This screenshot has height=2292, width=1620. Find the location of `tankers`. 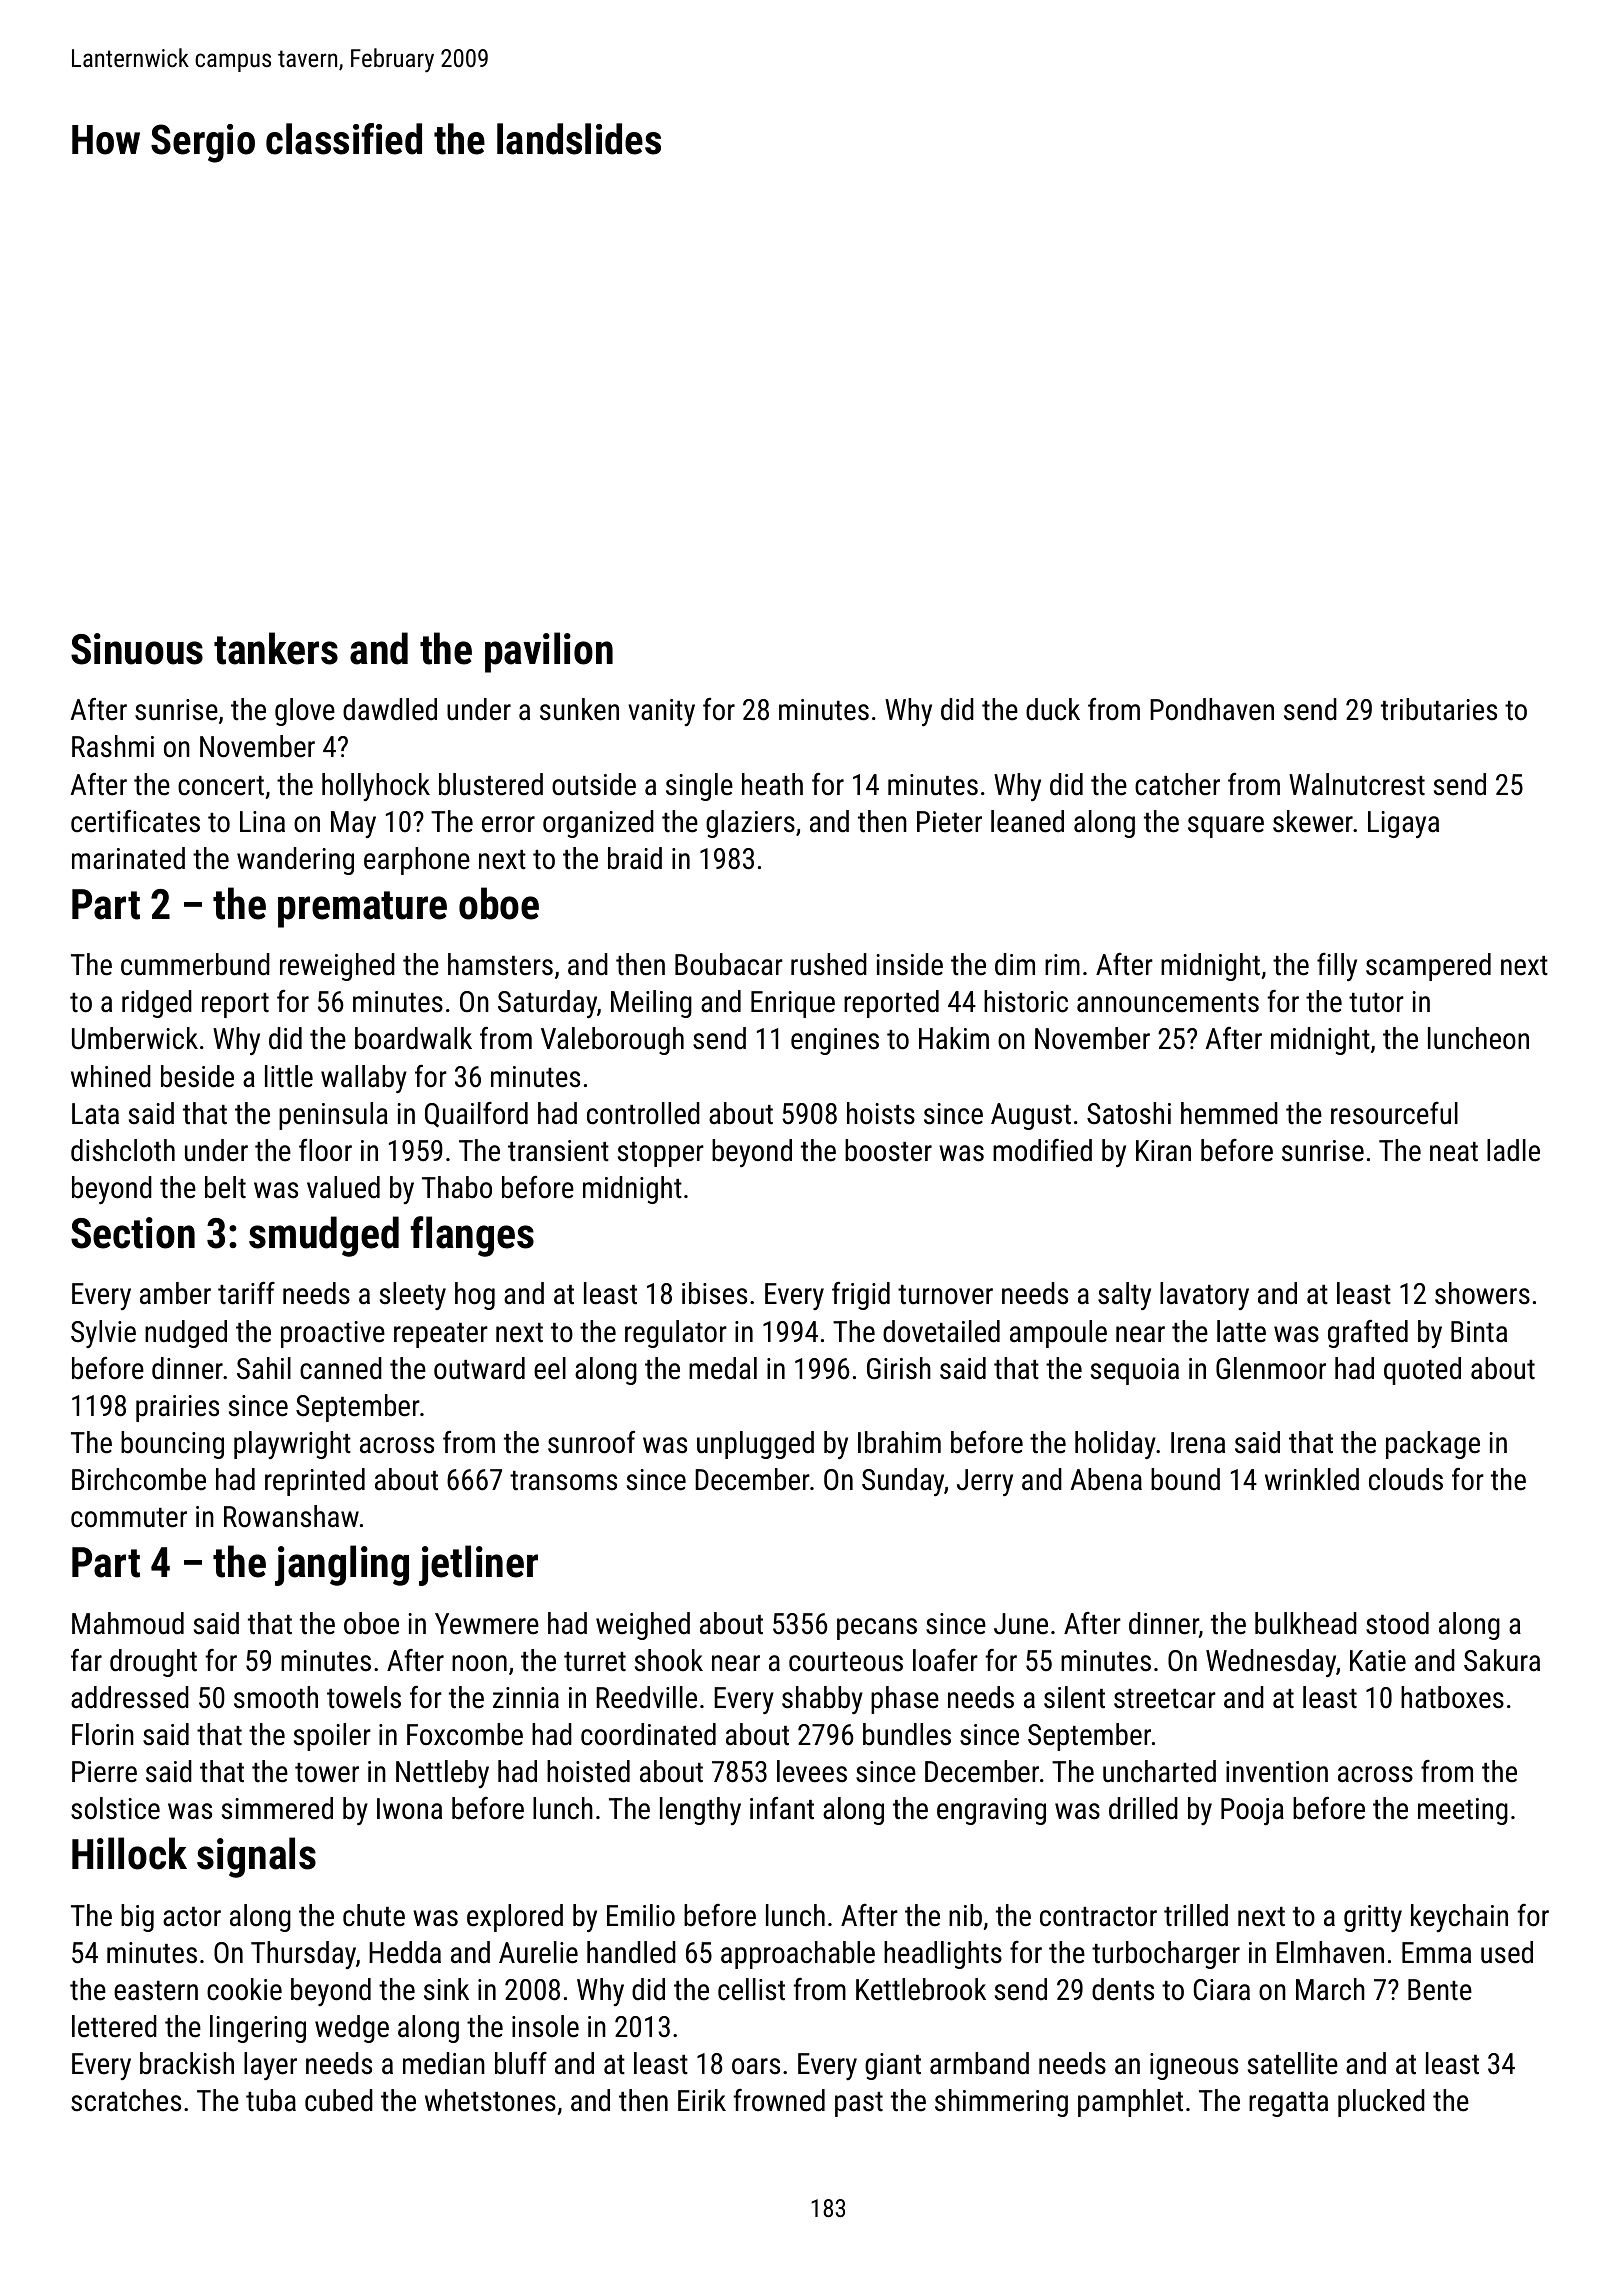

tankers is located at coordinates (276, 648).
